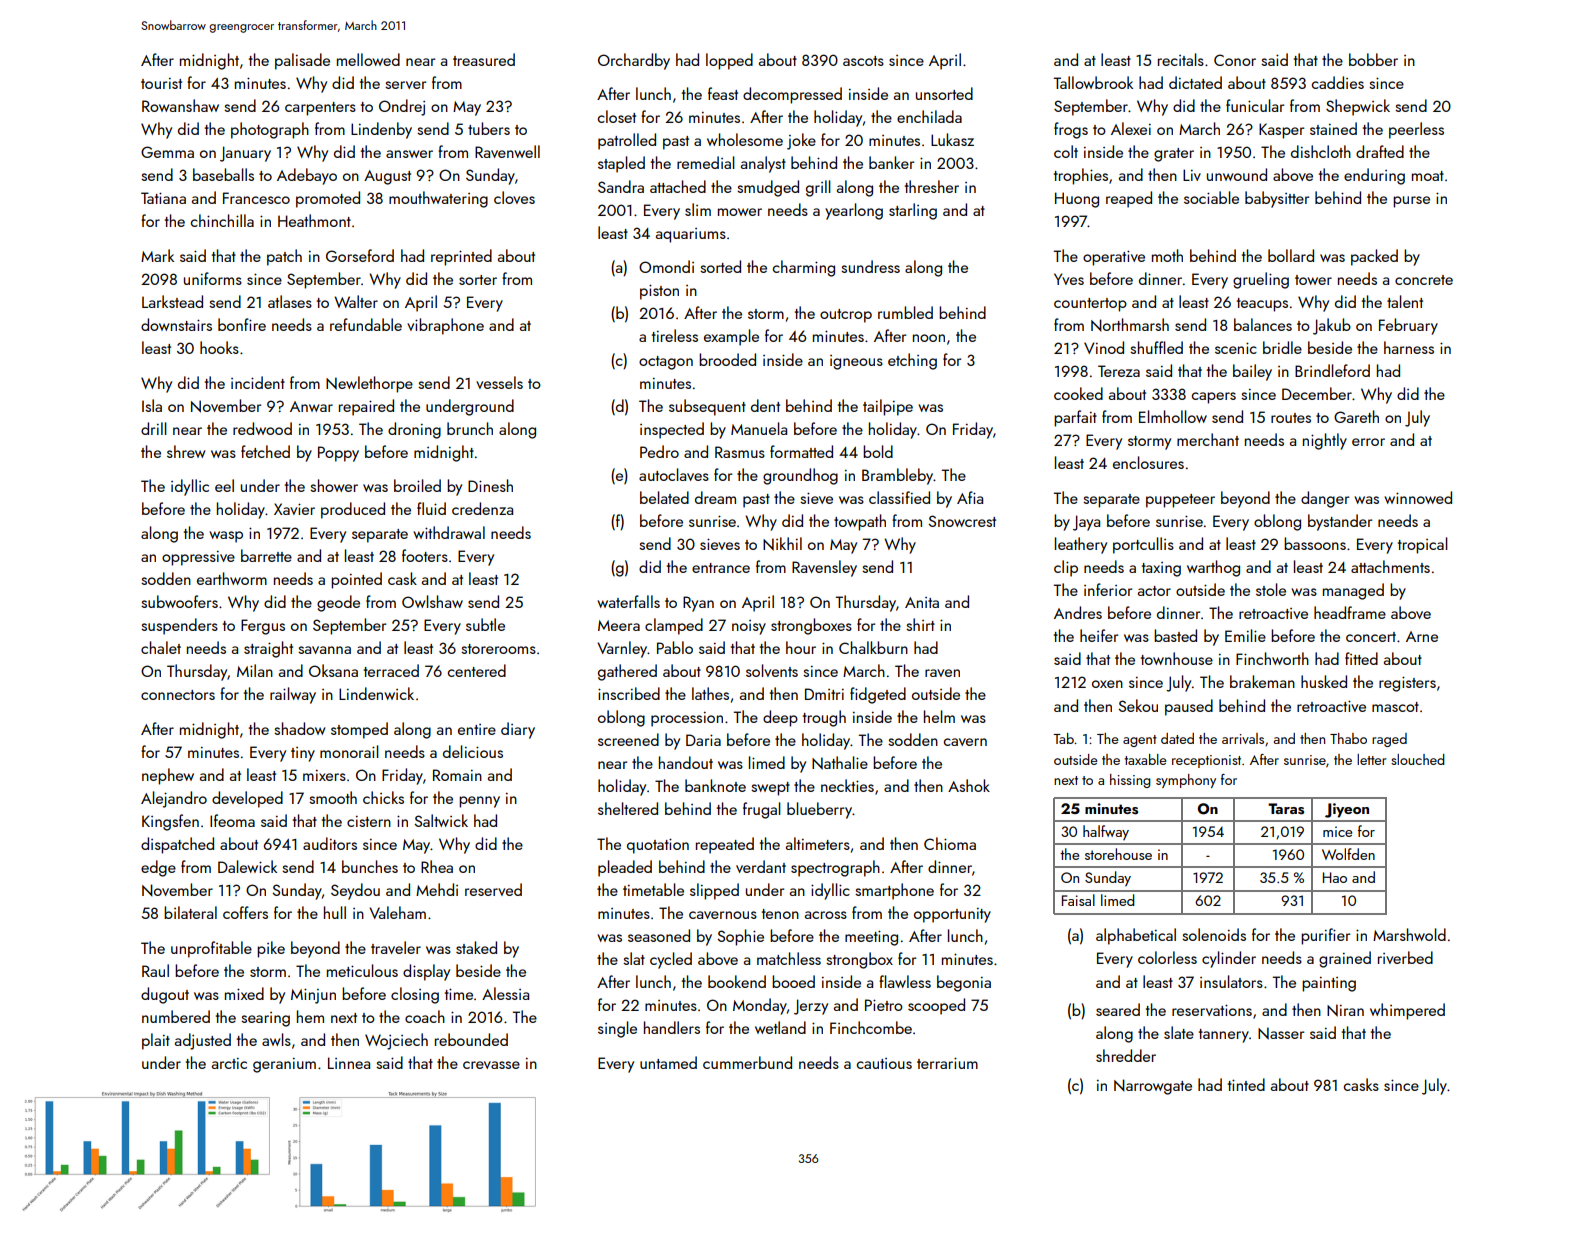  What do you see at coordinates (1177, 738) in the page?
I see `dated` at bounding box center [1177, 738].
